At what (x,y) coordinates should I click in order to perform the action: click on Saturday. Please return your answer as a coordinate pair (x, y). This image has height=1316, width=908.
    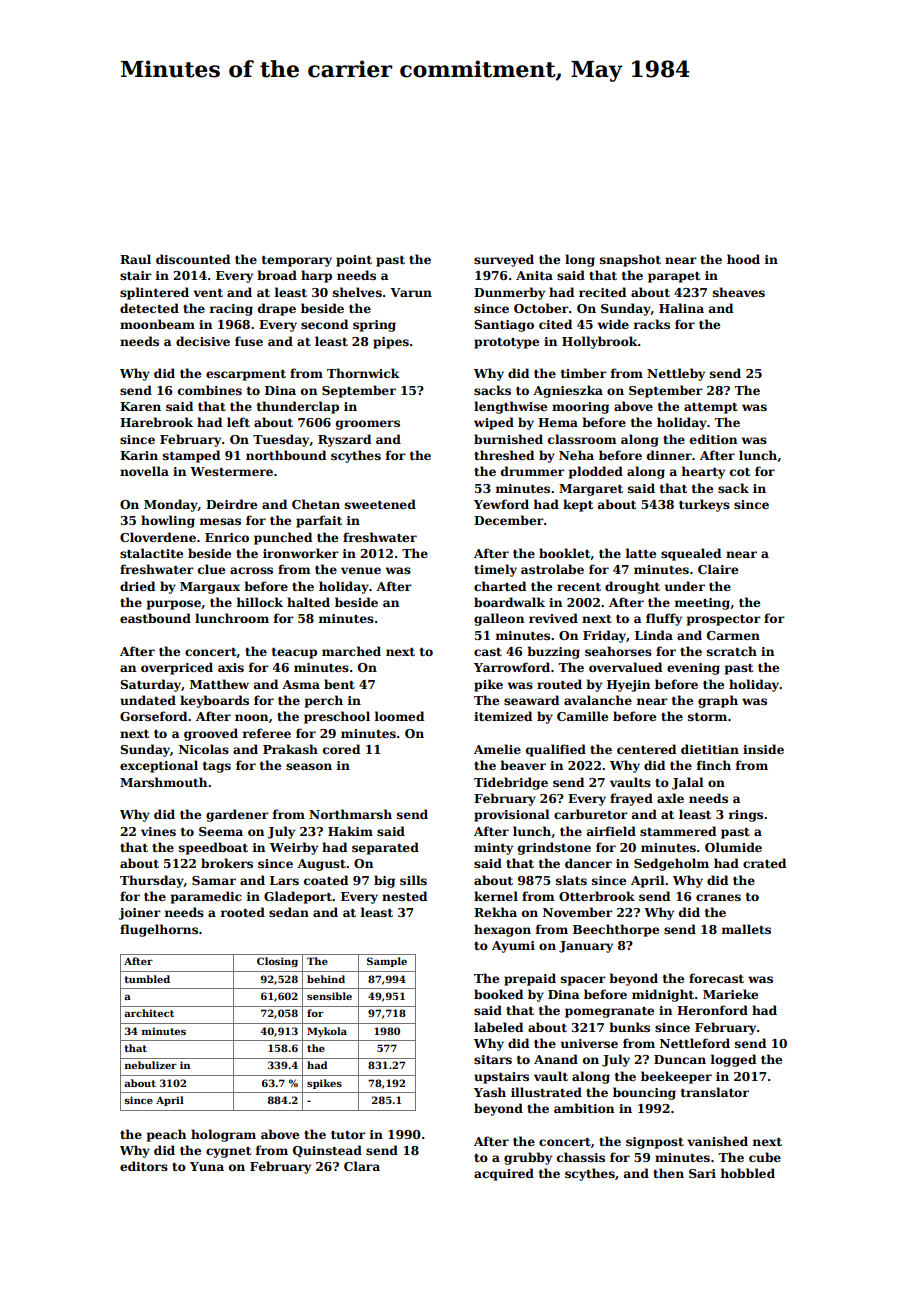
    Looking at the image, I should click on (150, 685).
